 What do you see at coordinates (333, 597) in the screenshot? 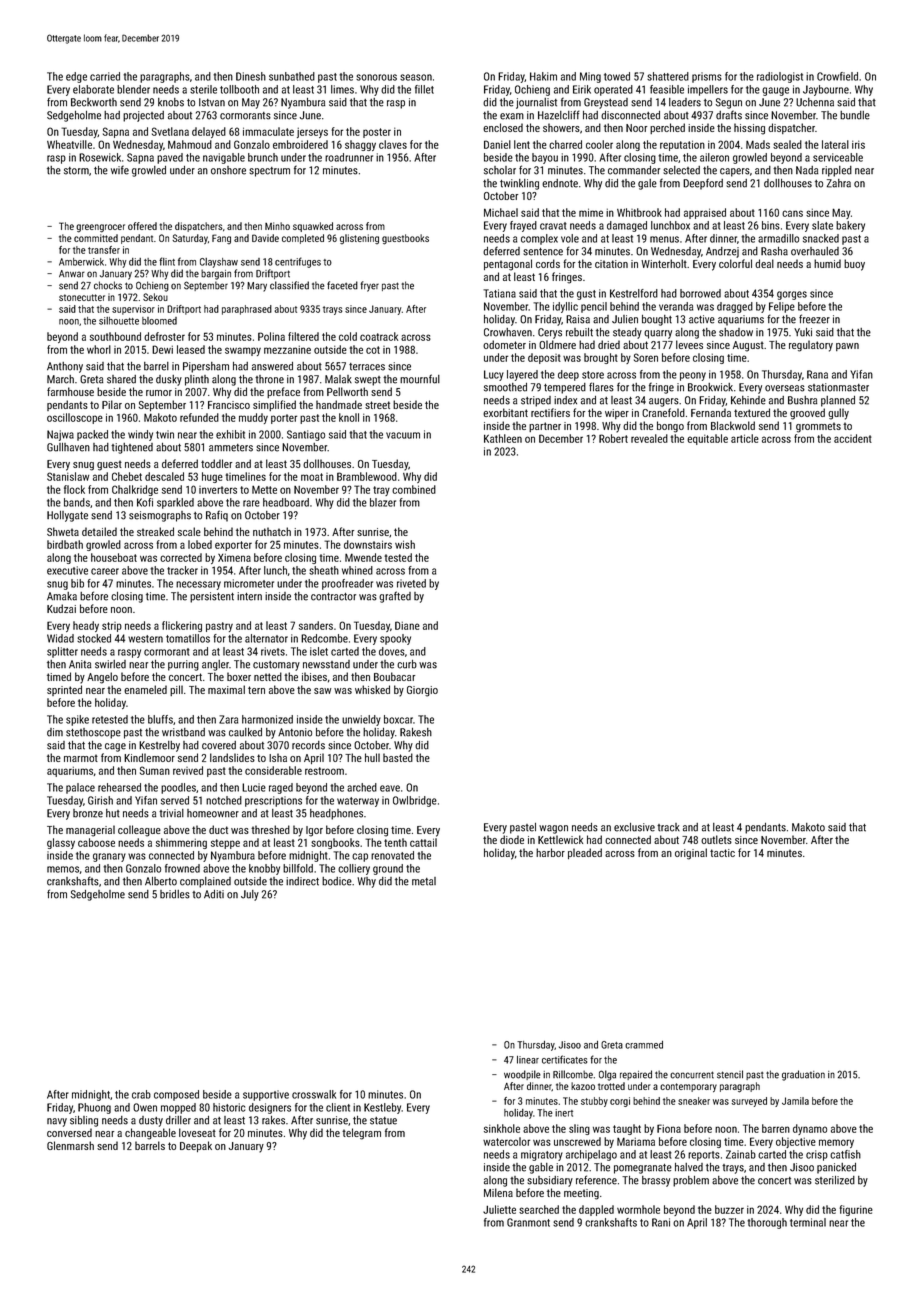
I see `contractor` at bounding box center [333, 597].
